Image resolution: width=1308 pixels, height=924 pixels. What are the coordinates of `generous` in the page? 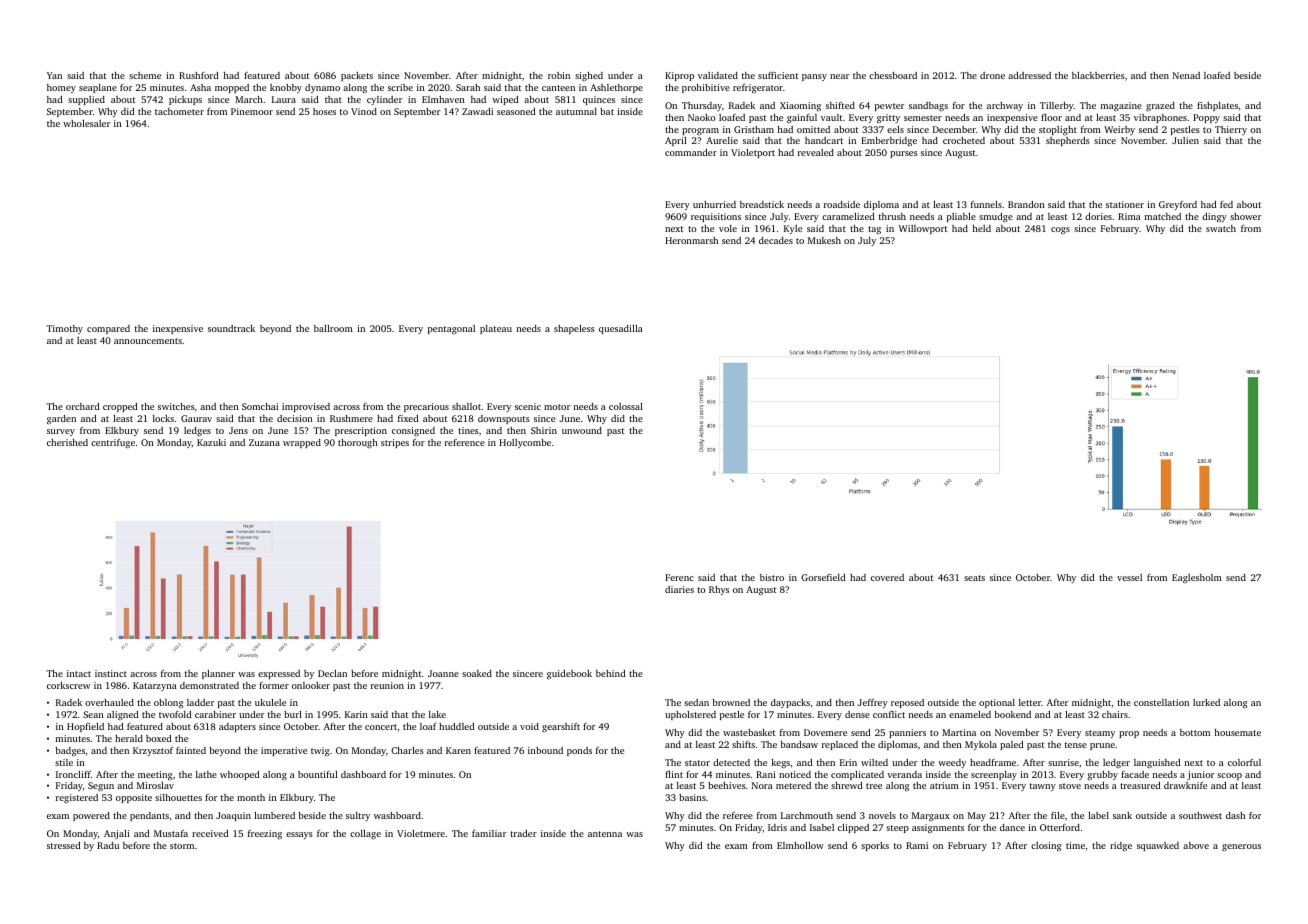 It's located at (1241, 847).
